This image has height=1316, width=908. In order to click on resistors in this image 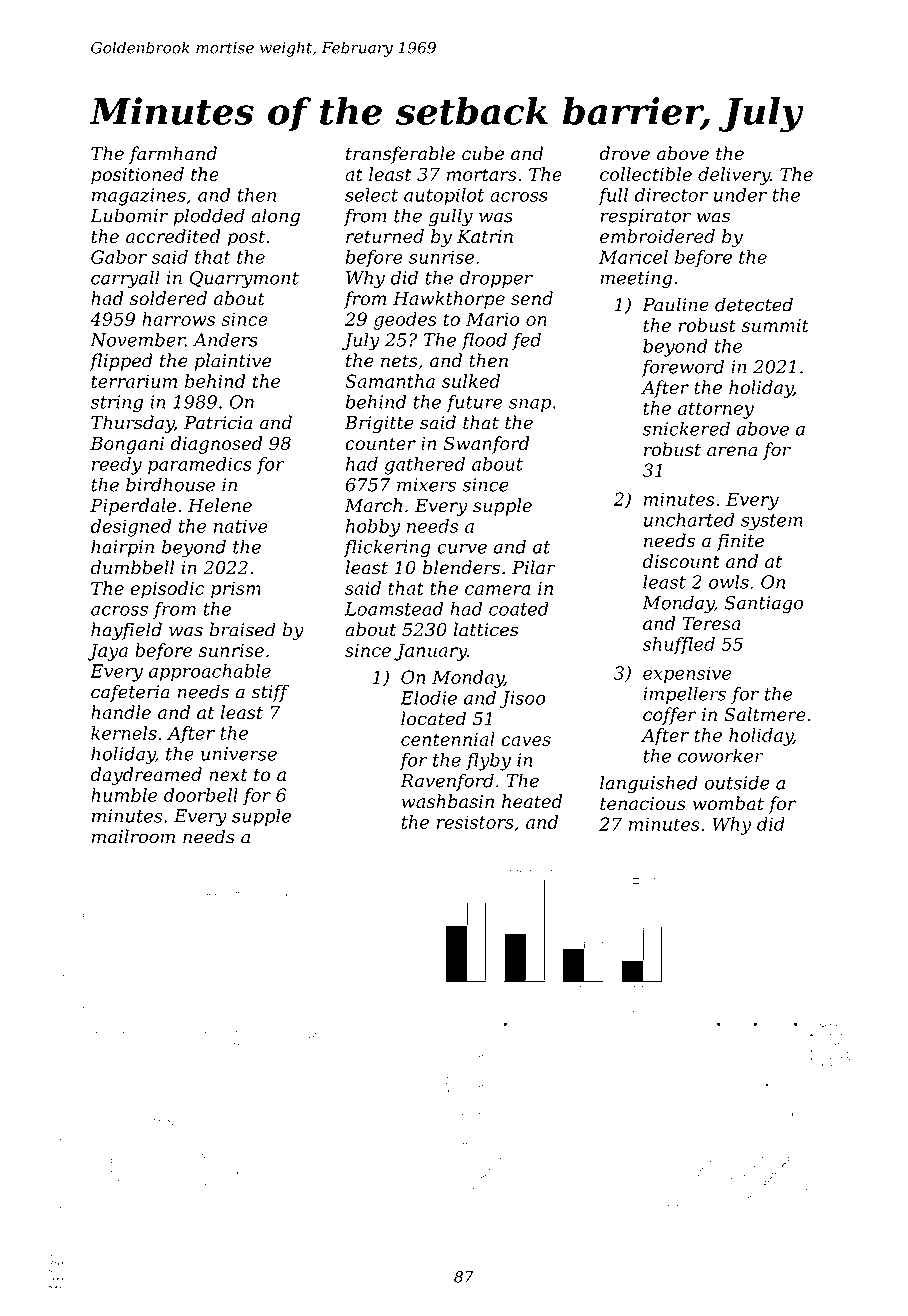, I will do `click(475, 822)`.
